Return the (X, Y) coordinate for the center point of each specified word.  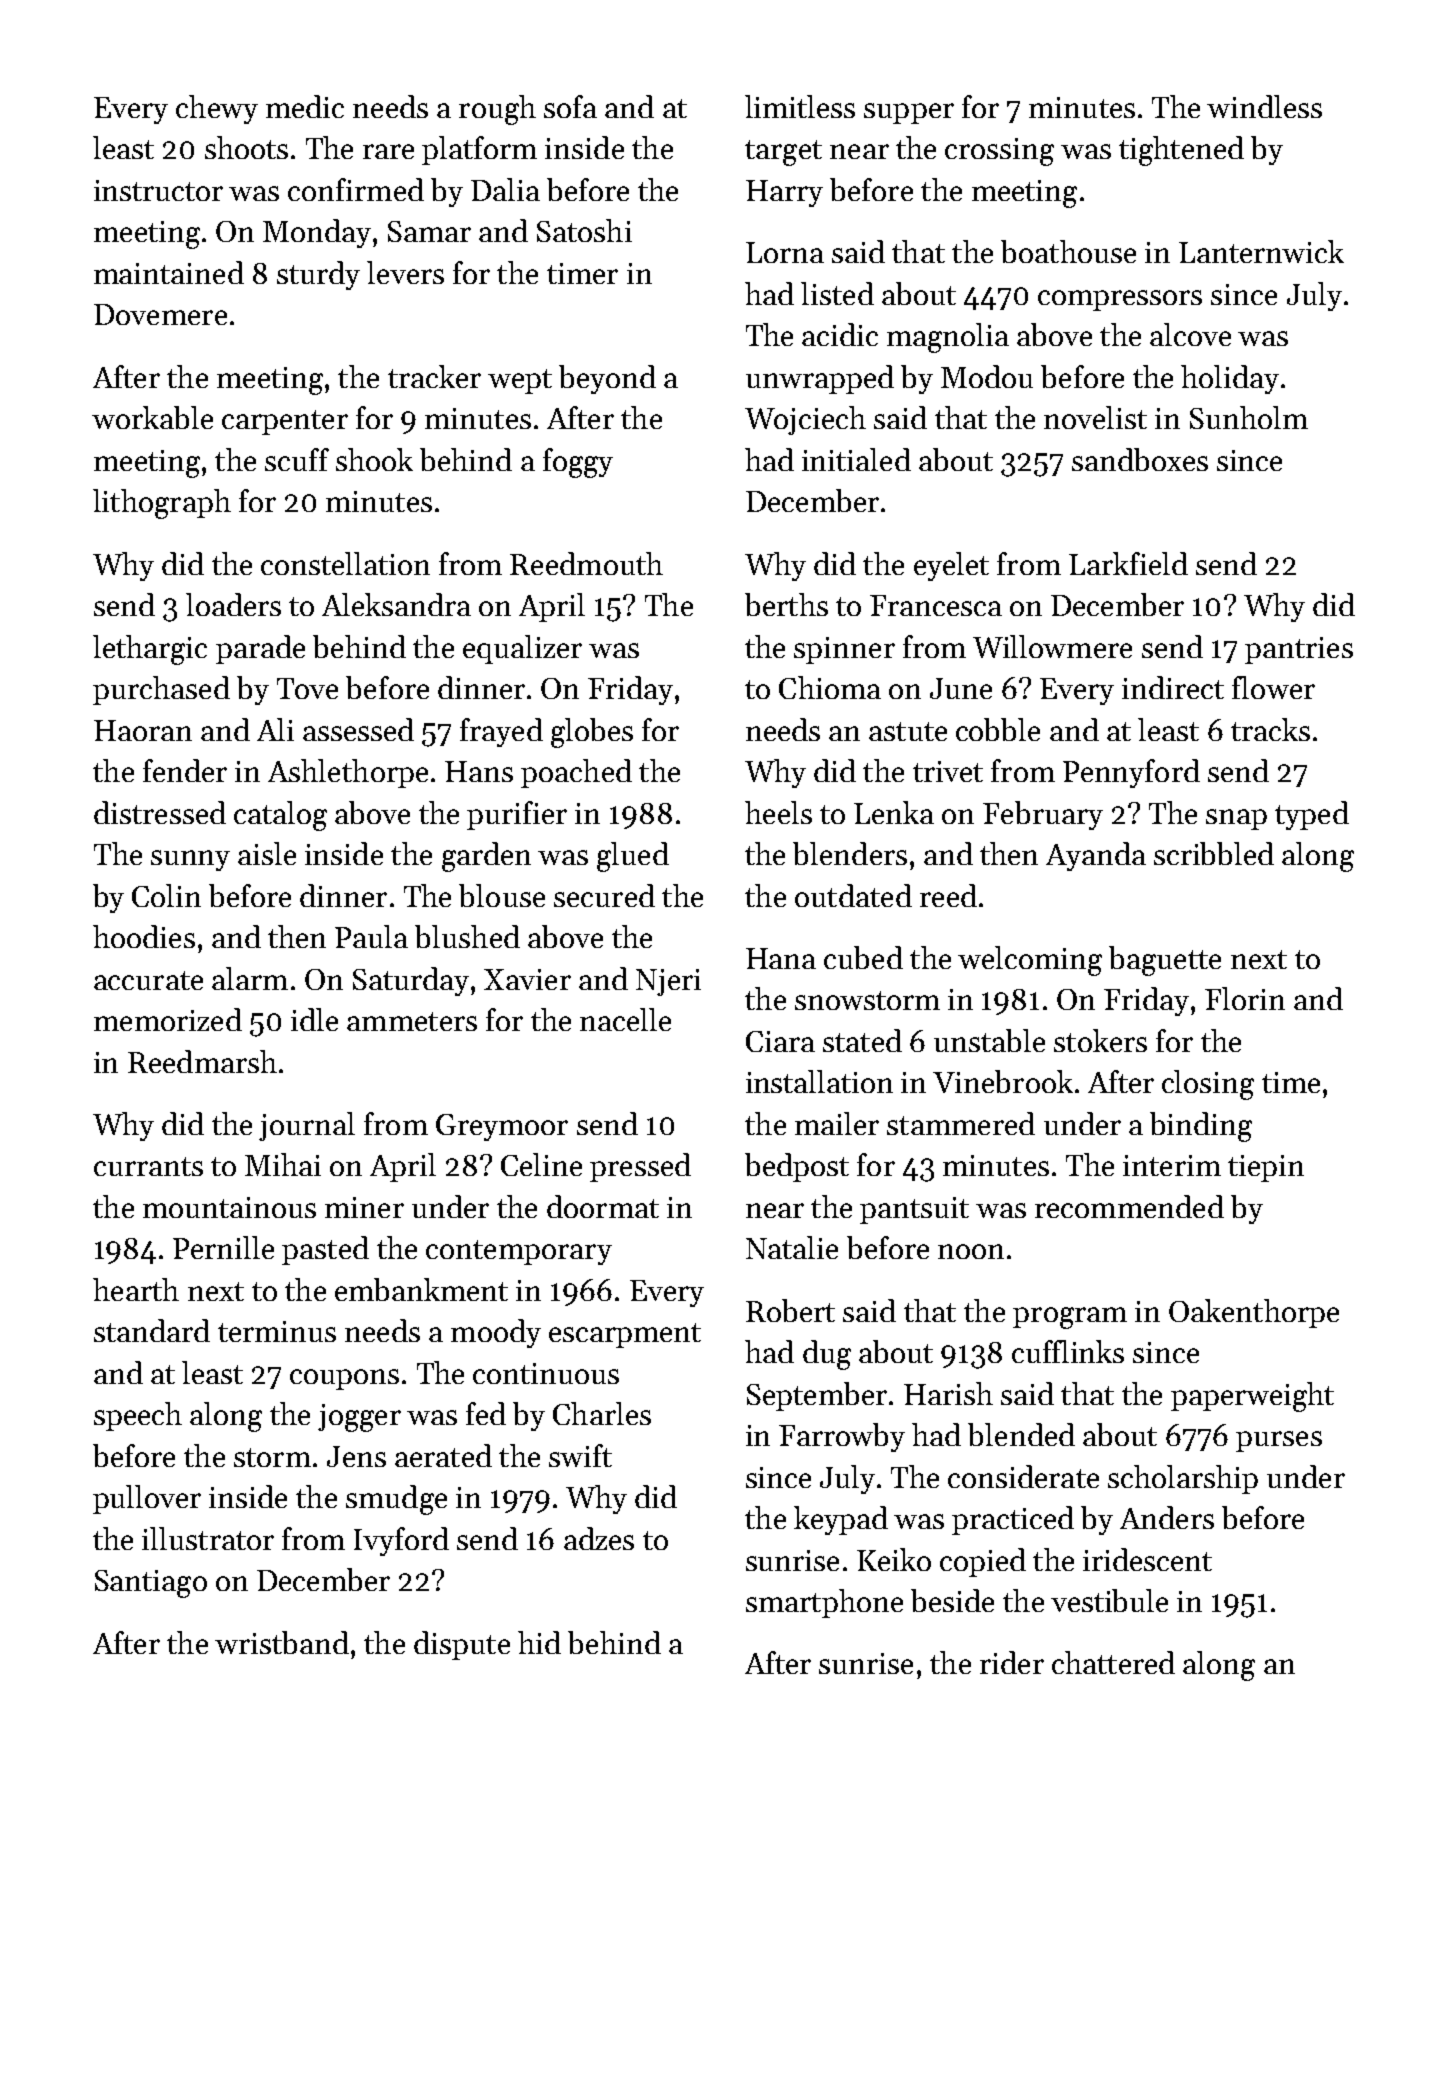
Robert (790, 1310)
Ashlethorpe (348, 773)
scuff (297, 459)
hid (539, 1642)
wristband (282, 1642)
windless (1264, 106)
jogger (359, 1418)
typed (1312, 815)
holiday (1230, 379)
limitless (800, 106)
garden (486, 857)
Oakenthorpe (1254, 1313)
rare (388, 151)
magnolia (948, 338)
